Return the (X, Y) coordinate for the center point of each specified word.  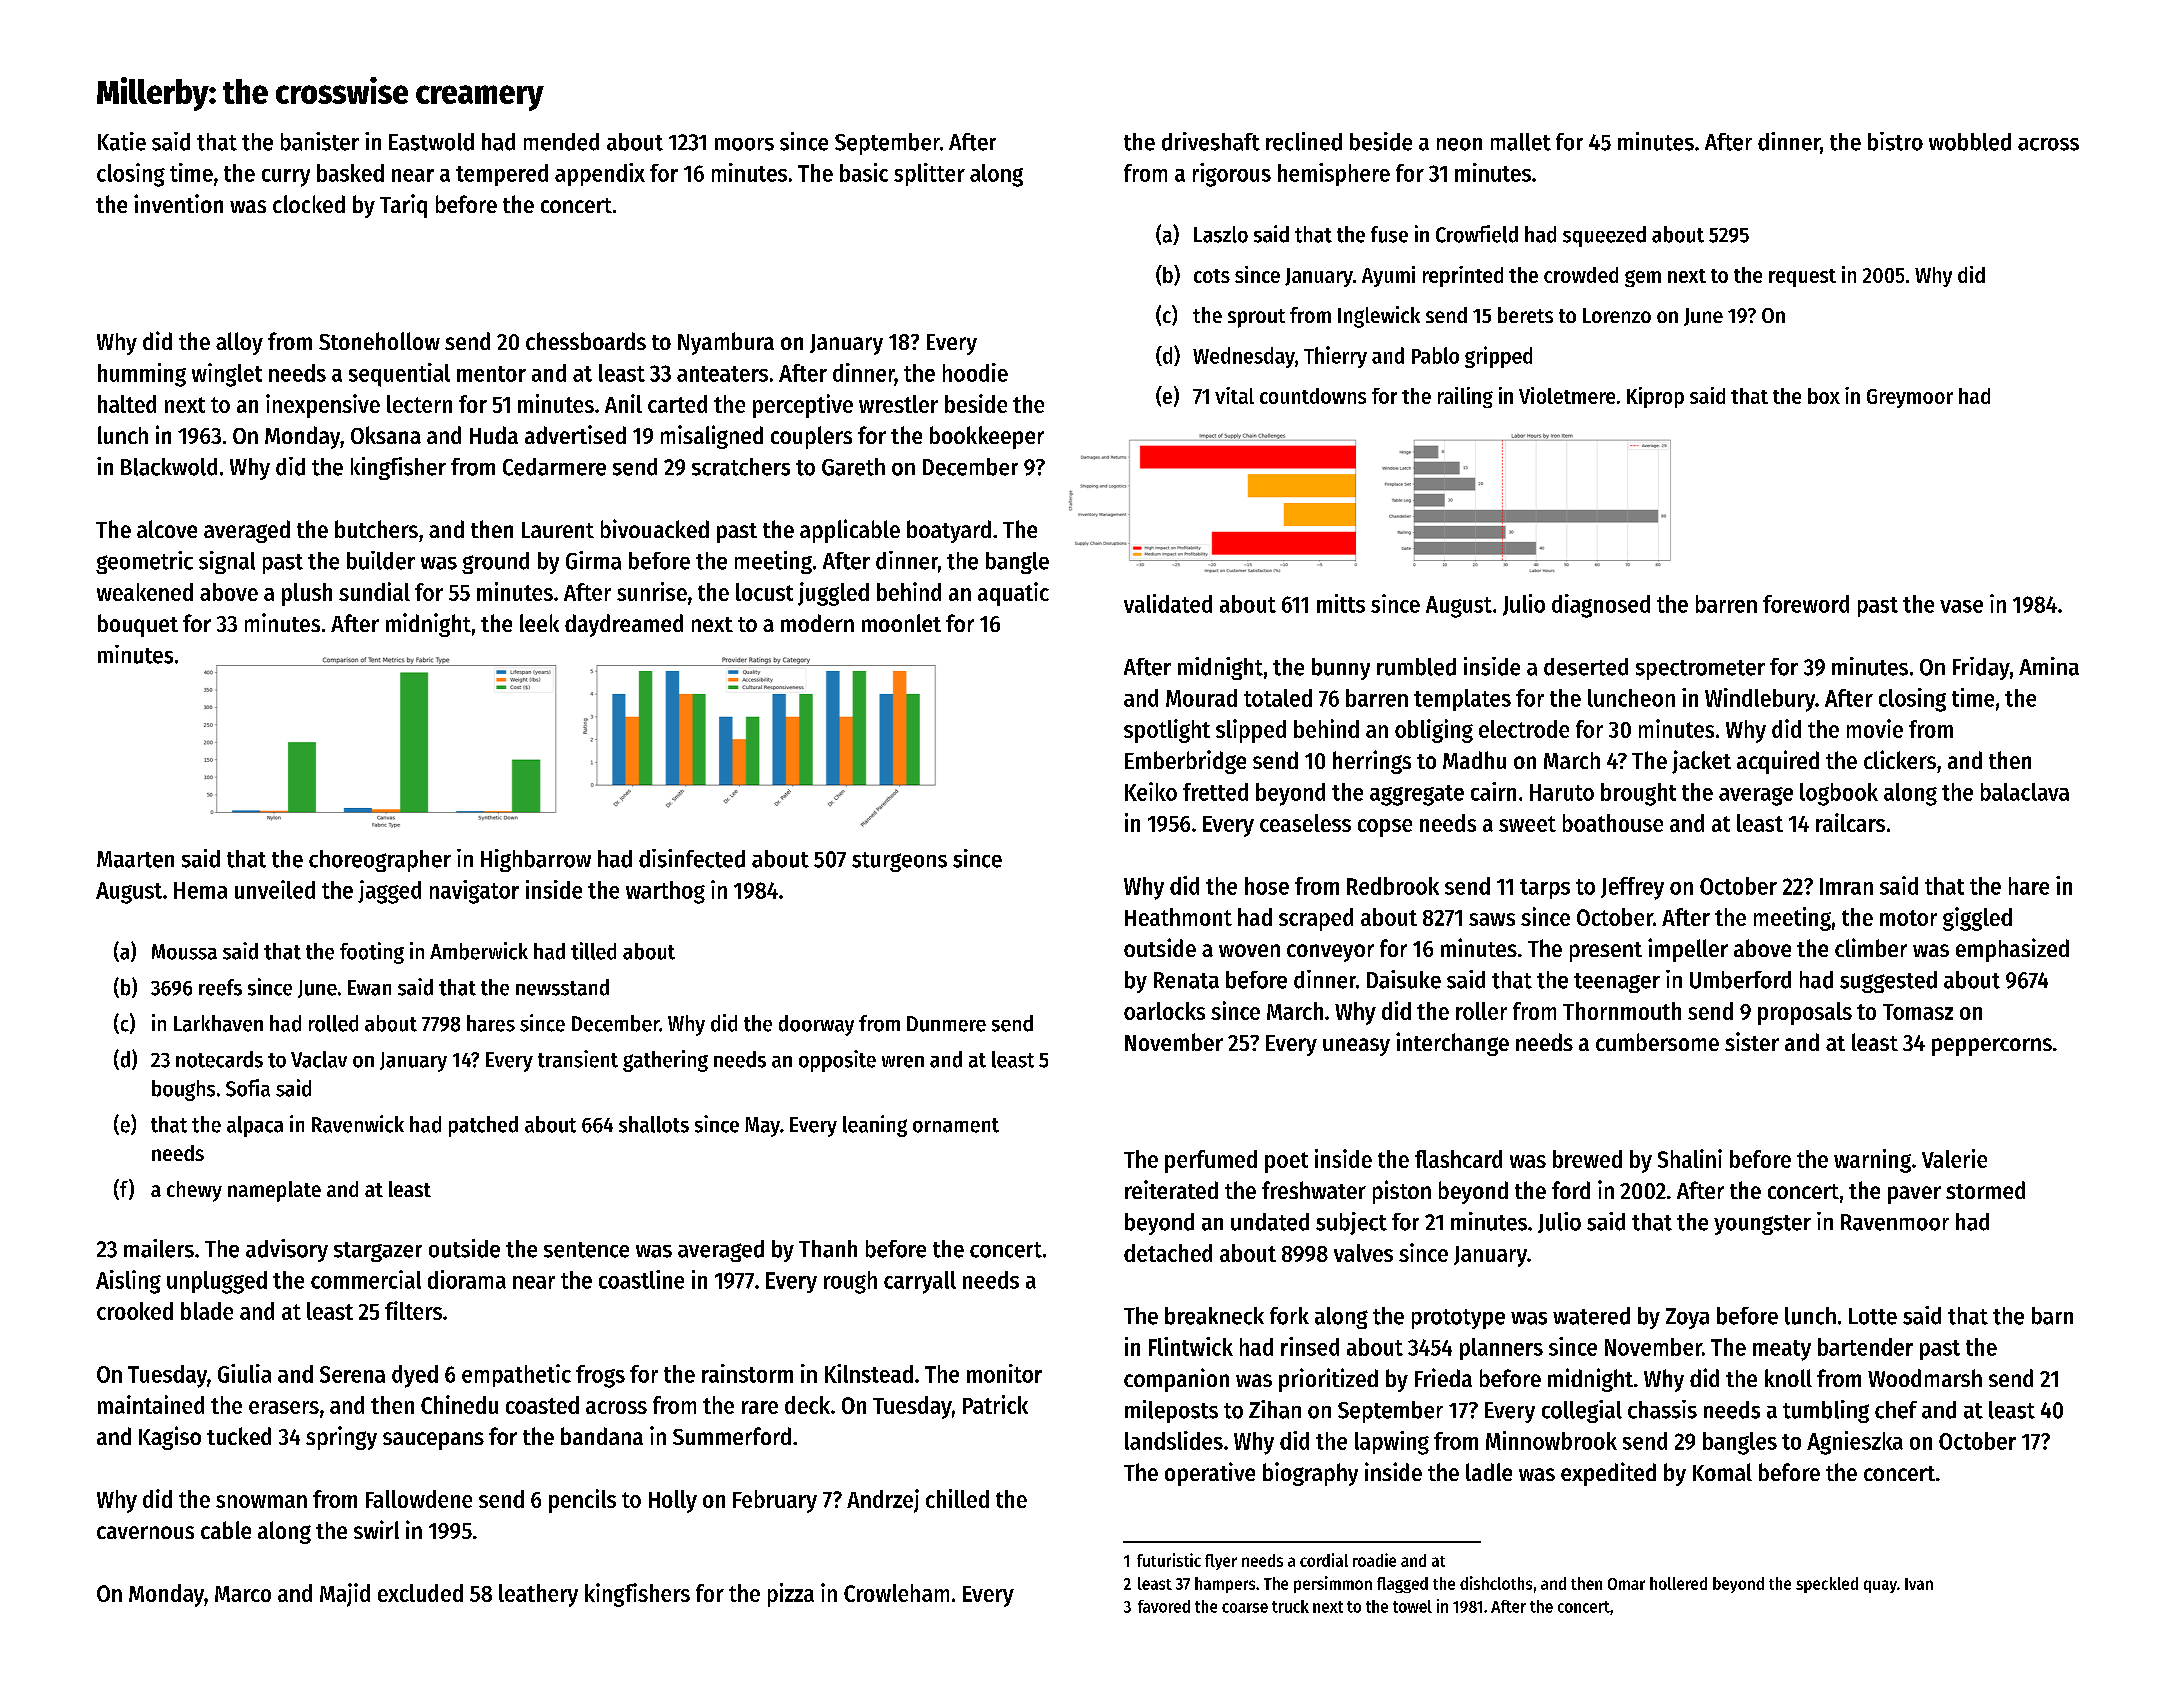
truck (1290, 1606)
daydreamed (624, 625)
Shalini (1690, 1158)
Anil (623, 403)
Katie (122, 141)
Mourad (1201, 698)
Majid (345, 1595)
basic (864, 172)
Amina (2049, 666)
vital (1234, 395)
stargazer (378, 1252)
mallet (1521, 142)
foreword (1806, 604)
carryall (920, 1282)
